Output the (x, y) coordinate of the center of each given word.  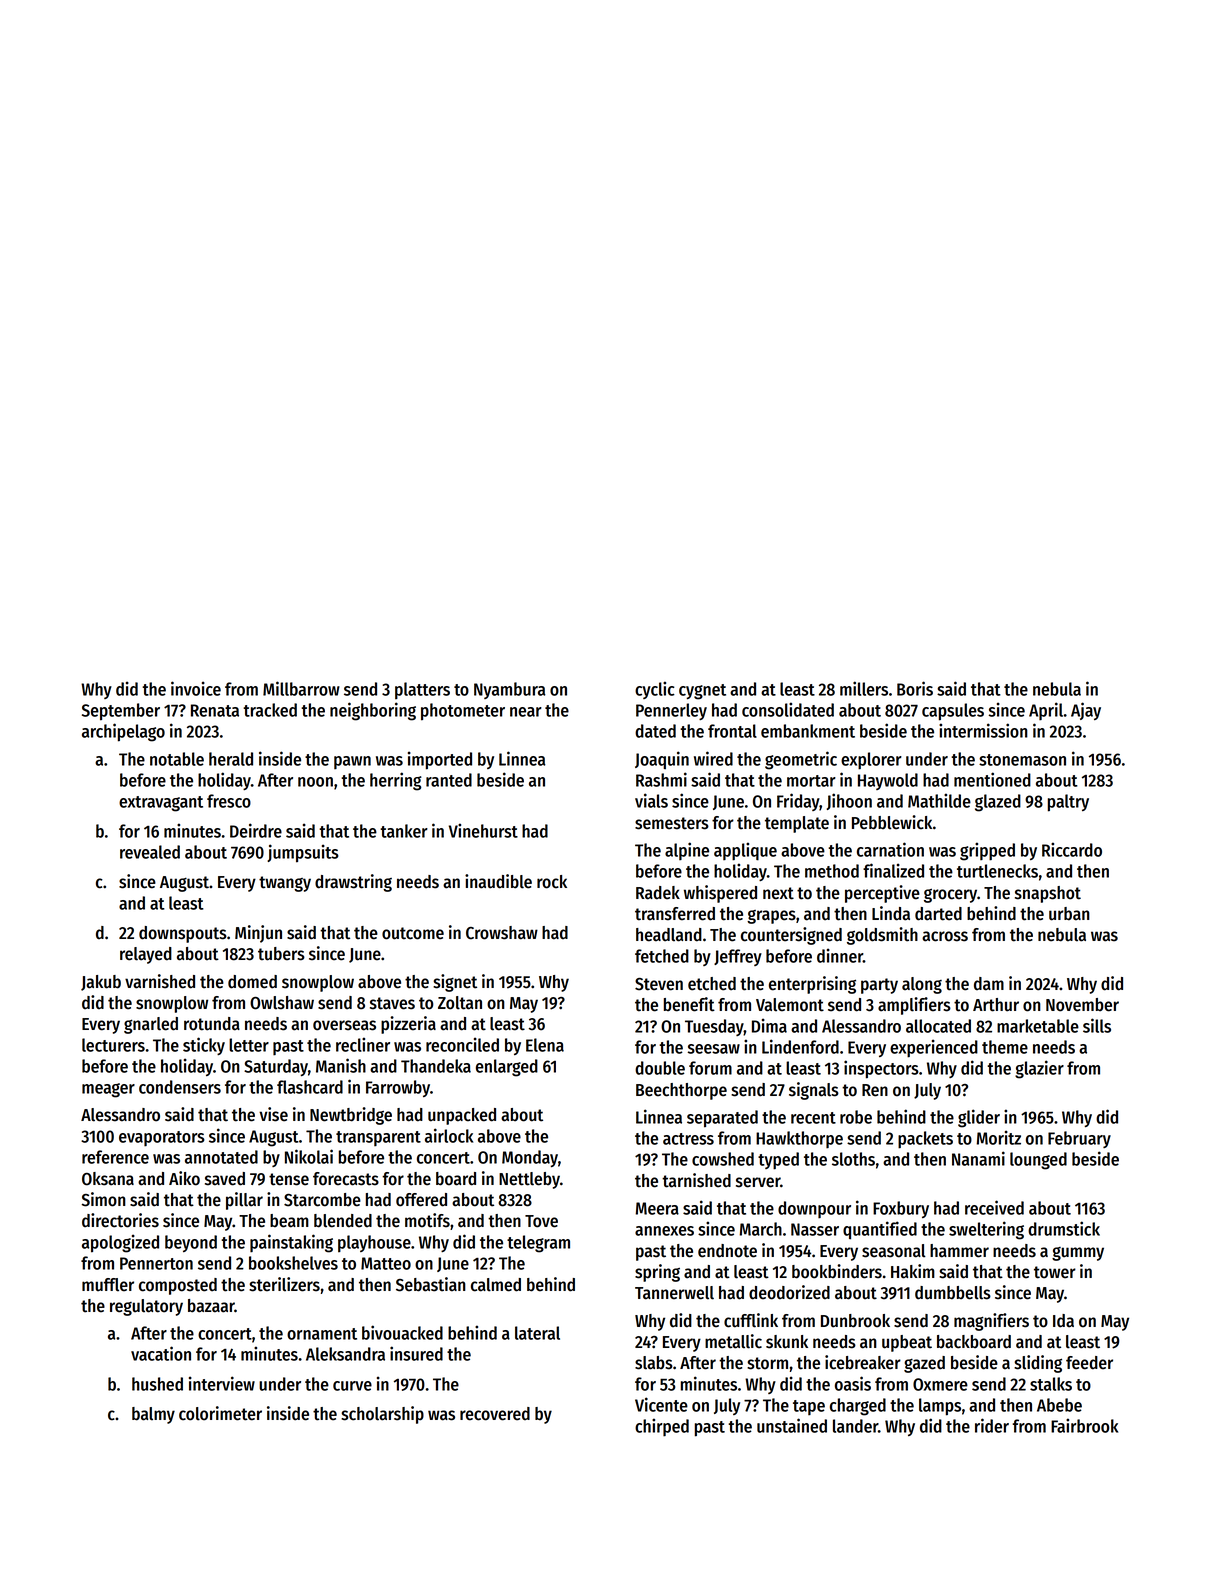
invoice (196, 688)
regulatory (146, 1307)
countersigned (791, 936)
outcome (413, 933)
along (922, 985)
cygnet (702, 692)
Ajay (1086, 711)
